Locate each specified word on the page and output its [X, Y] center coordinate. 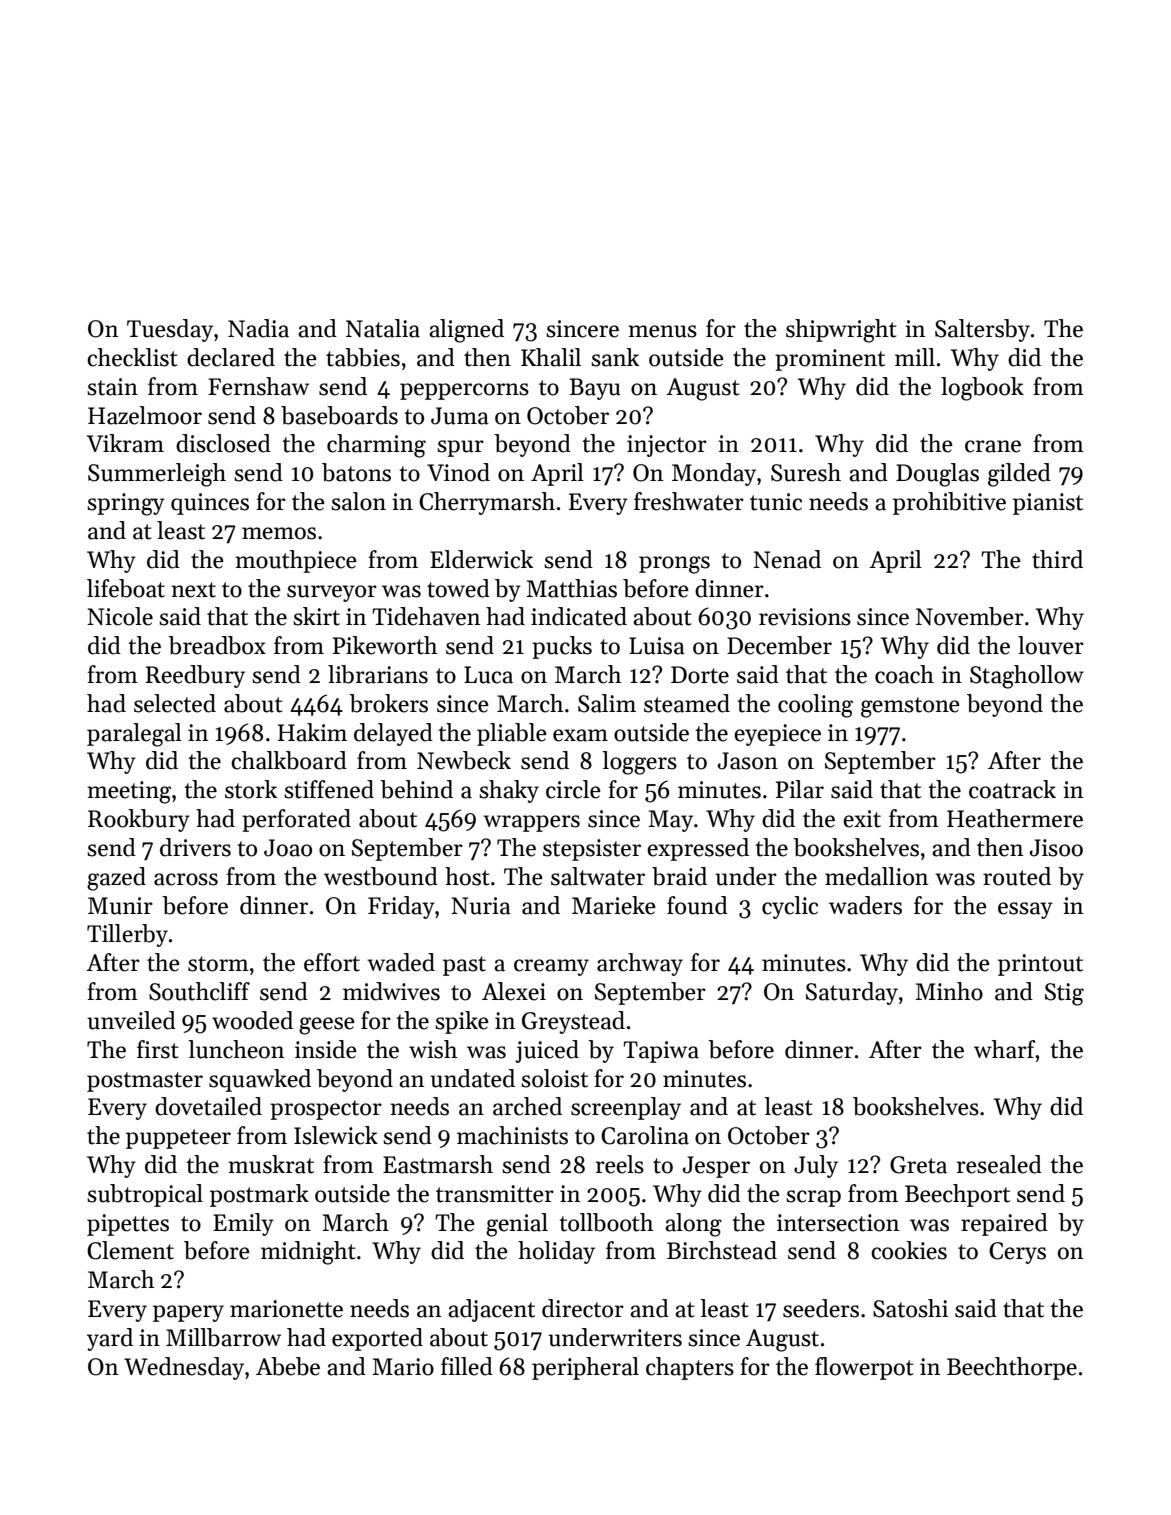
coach [904, 674]
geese [327, 1026]
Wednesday [184, 1368]
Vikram [125, 443]
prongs [674, 565]
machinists [512, 1135]
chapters [690, 1368]
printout [1040, 965]
